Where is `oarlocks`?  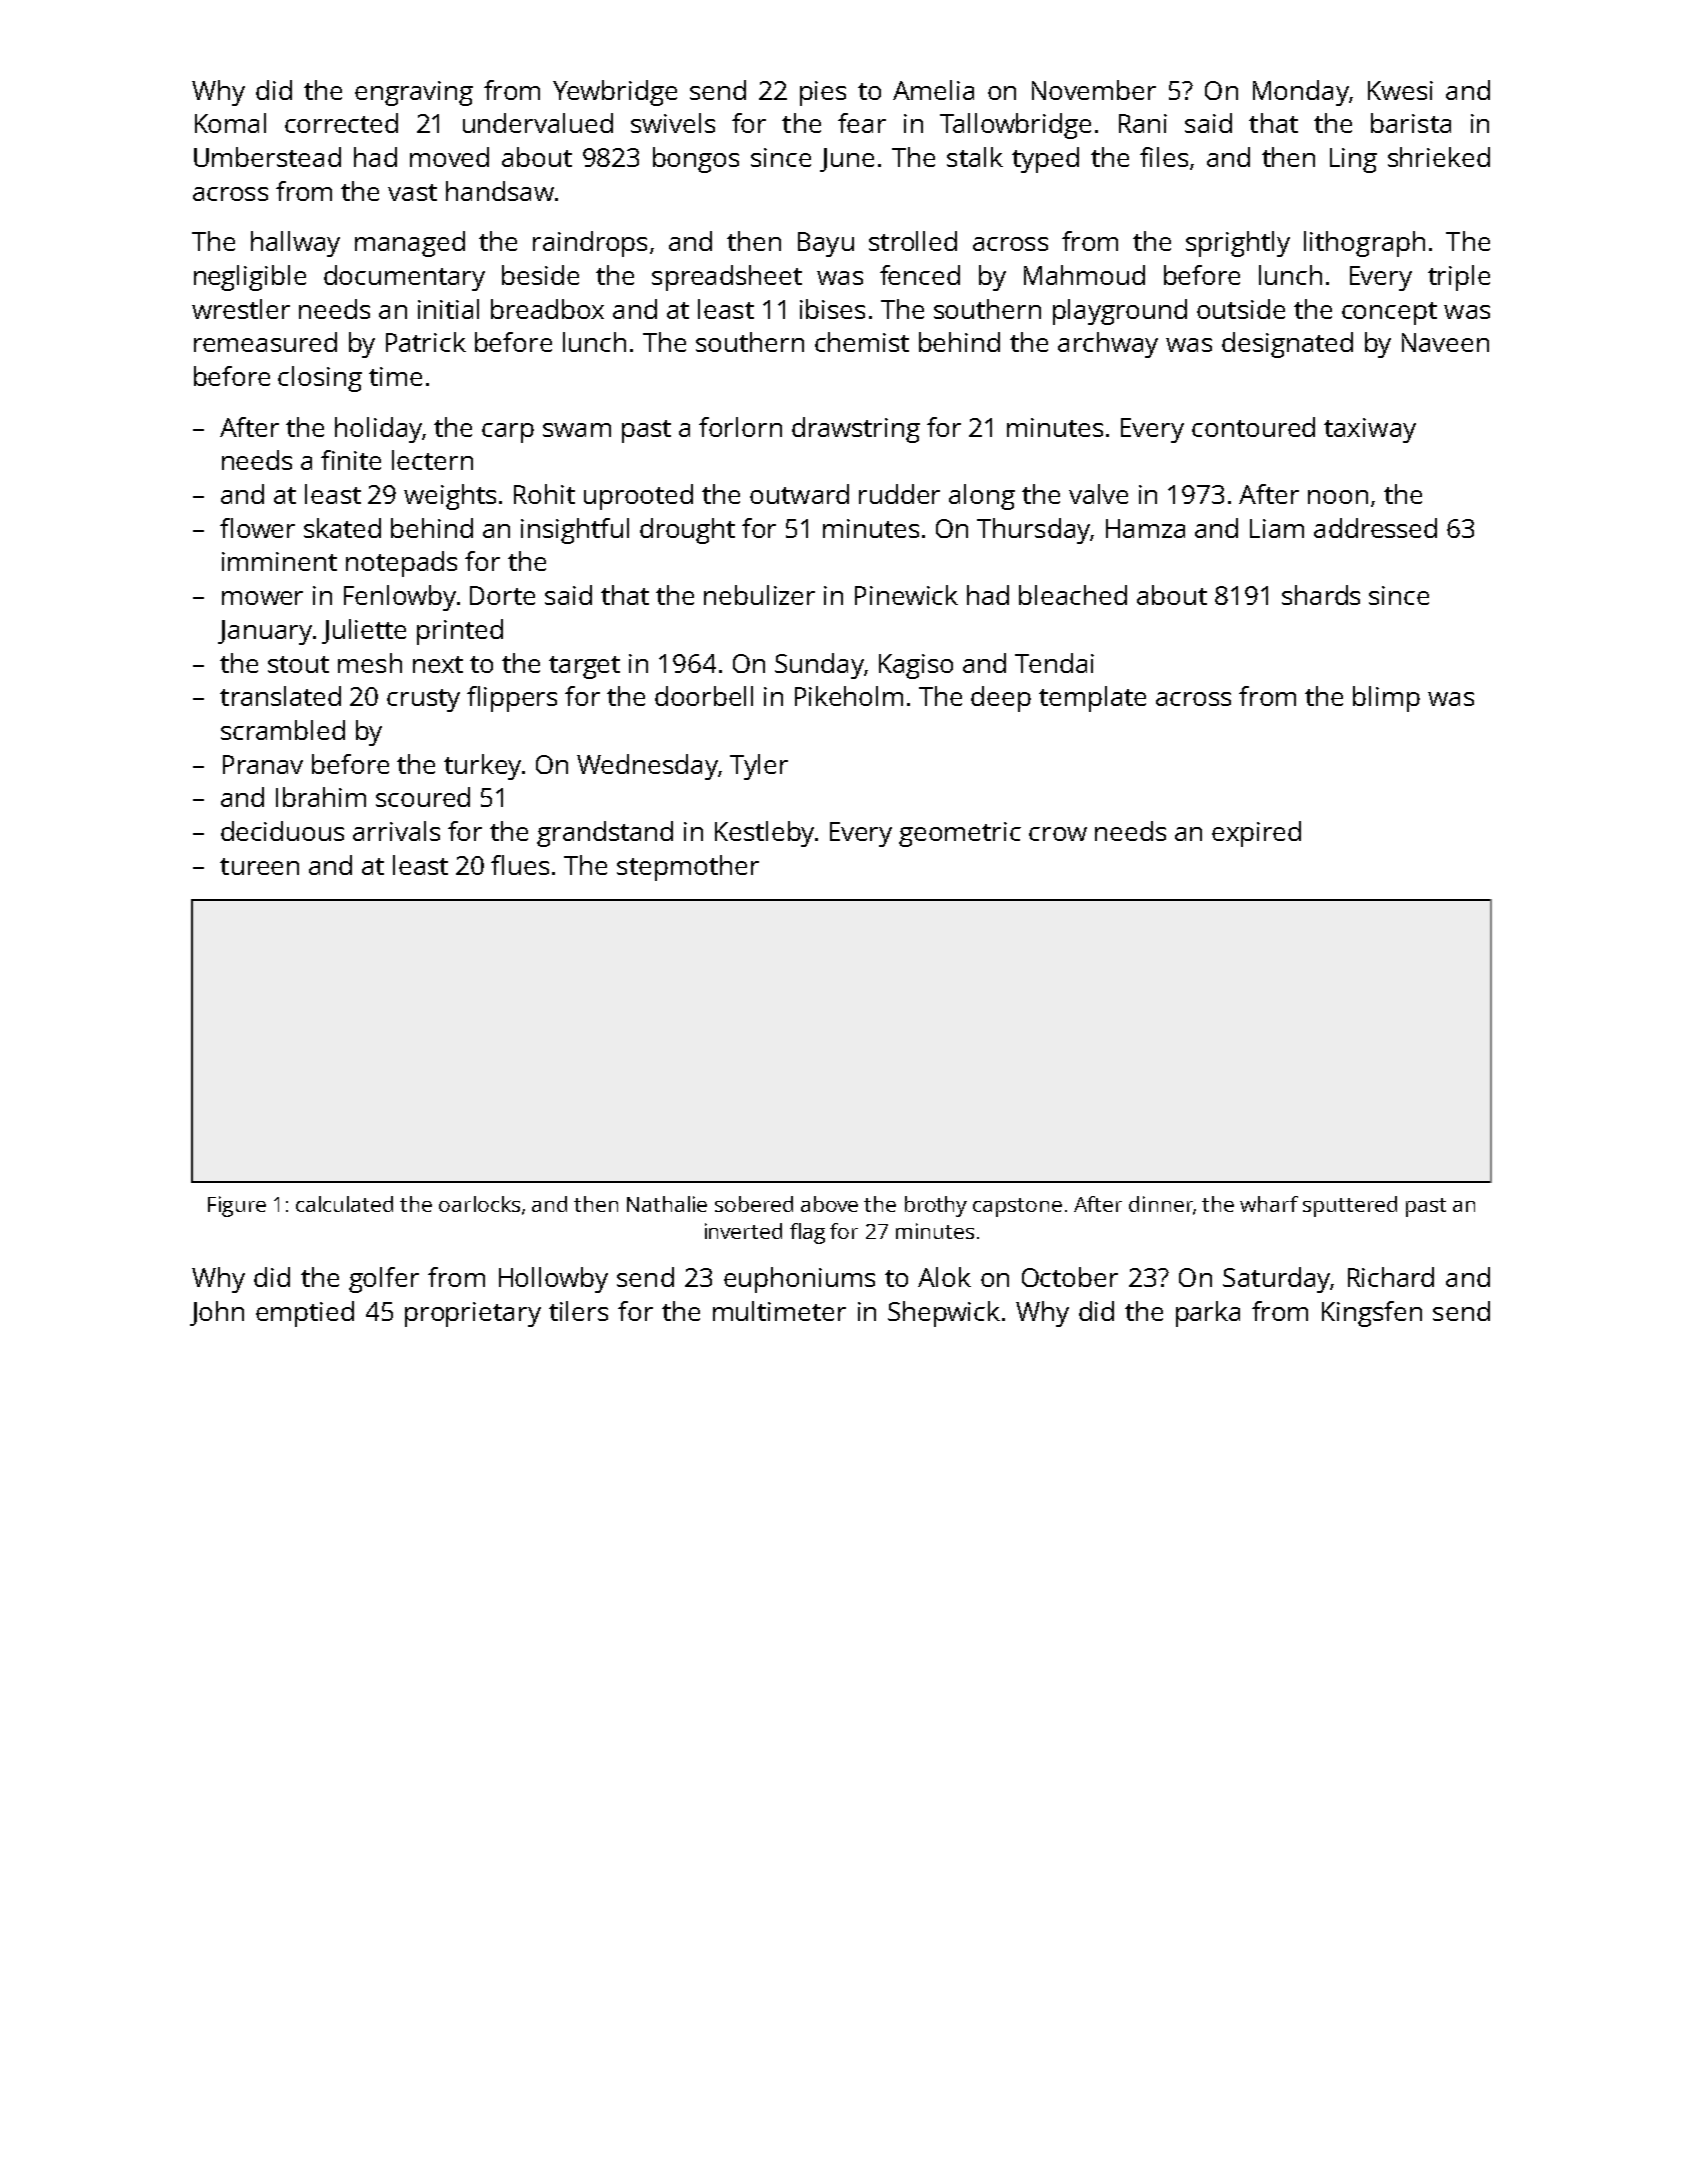 oarlocks is located at coordinates (479, 1204).
